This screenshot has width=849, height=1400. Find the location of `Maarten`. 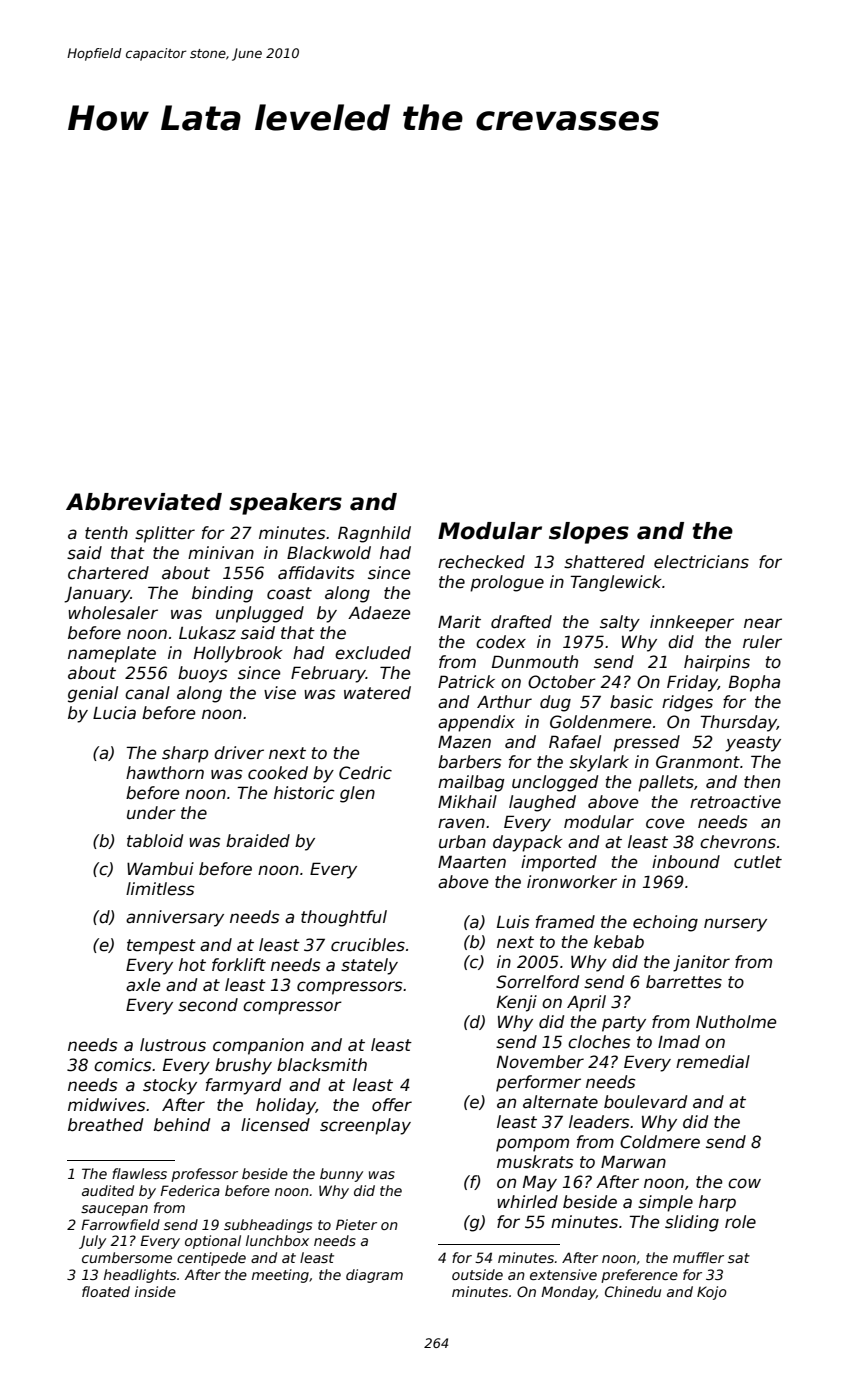

Maarten is located at coordinates (472, 862).
